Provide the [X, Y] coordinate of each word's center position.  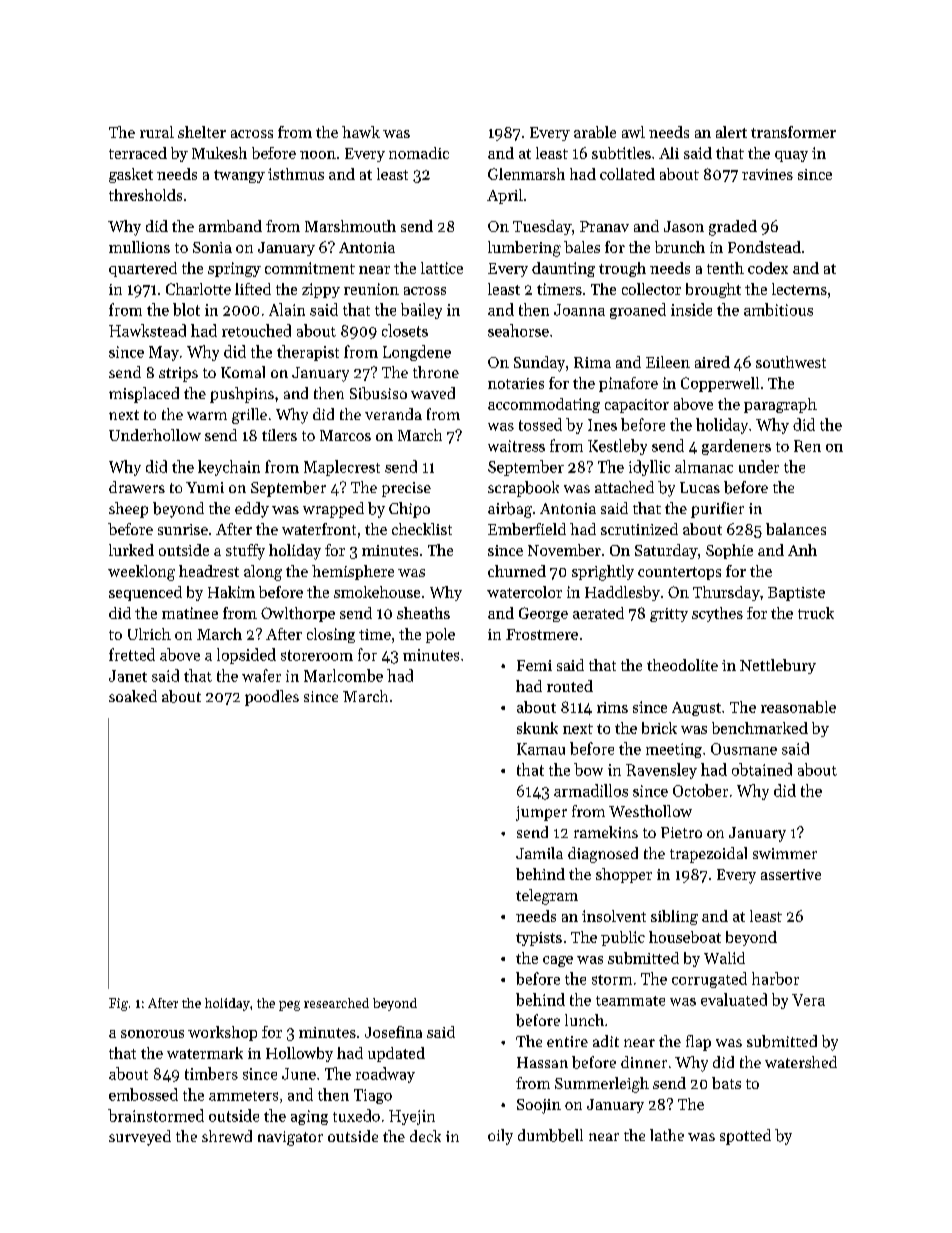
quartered [143, 269]
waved [433, 393]
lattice [442, 268]
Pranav [604, 226]
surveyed [140, 1138]
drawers [137, 487]
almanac [704, 466]
